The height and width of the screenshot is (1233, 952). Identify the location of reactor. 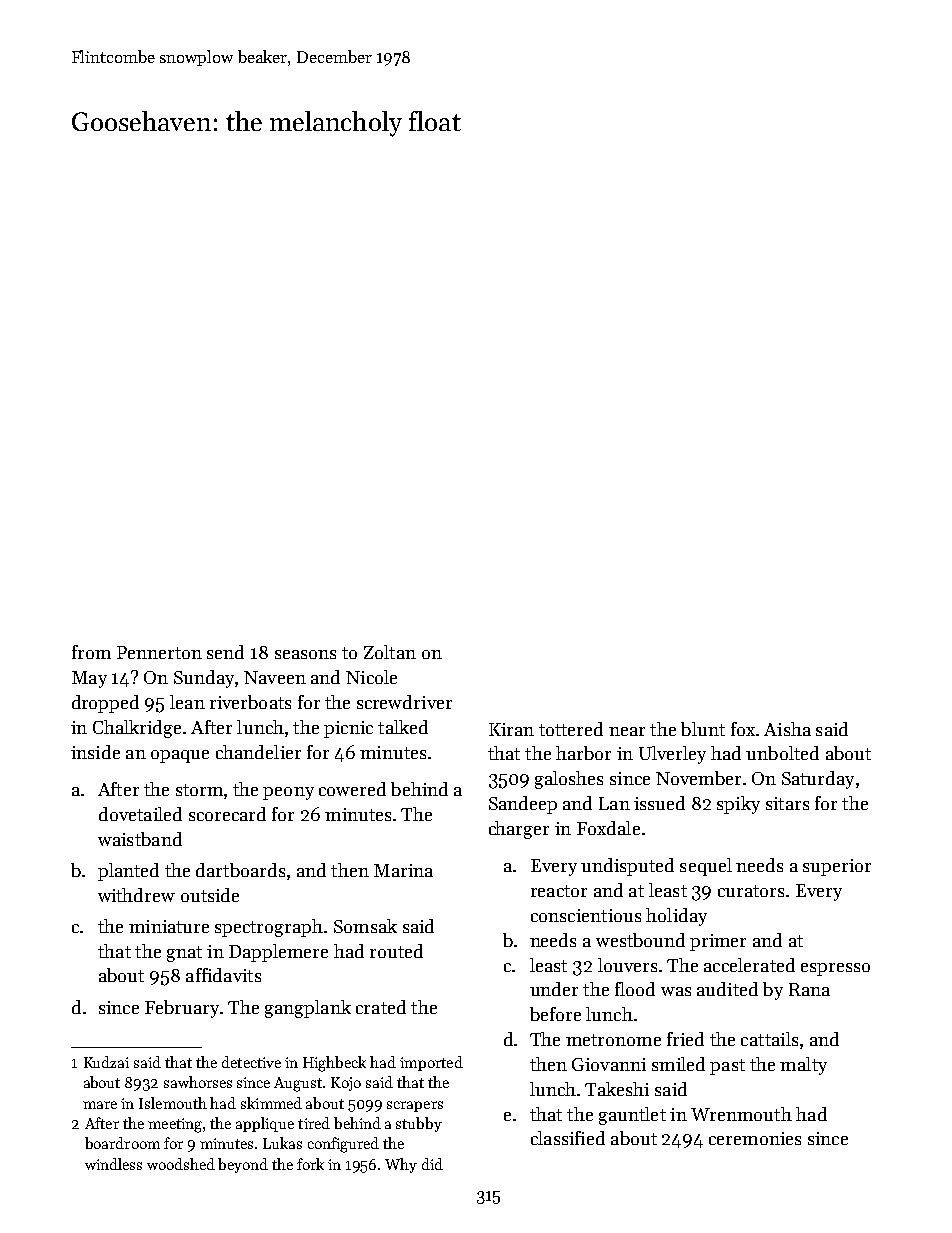
(559, 891).
